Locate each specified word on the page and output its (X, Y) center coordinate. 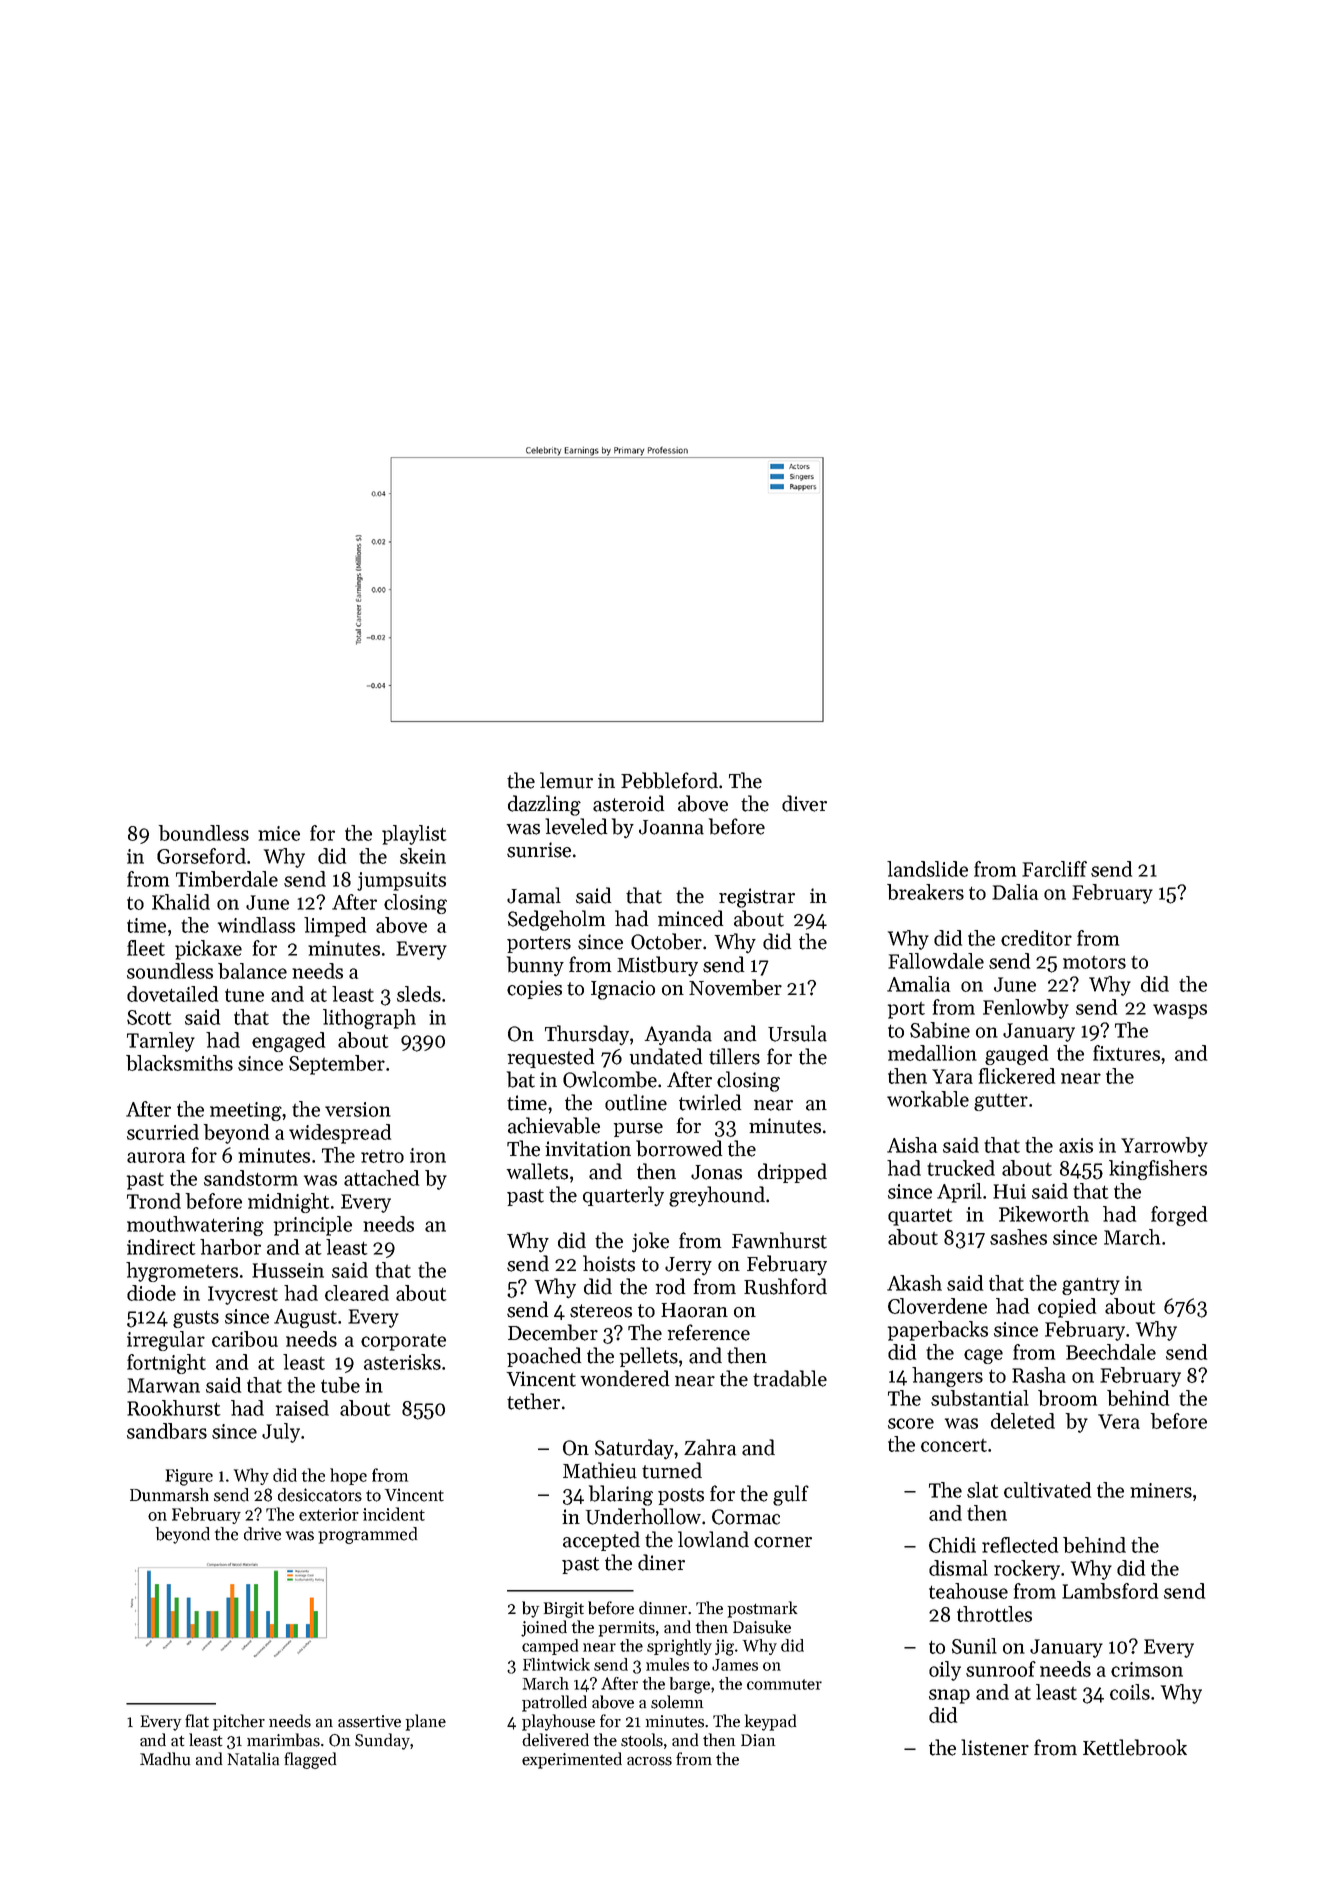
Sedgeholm (556, 920)
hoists (609, 1263)
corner (783, 1542)
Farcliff (1054, 869)
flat (197, 1721)
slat (983, 1490)
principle (313, 1226)
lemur (566, 780)
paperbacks (938, 1331)
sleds (419, 994)
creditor (1036, 938)
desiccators (320, 1495)
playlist (414, 835)
